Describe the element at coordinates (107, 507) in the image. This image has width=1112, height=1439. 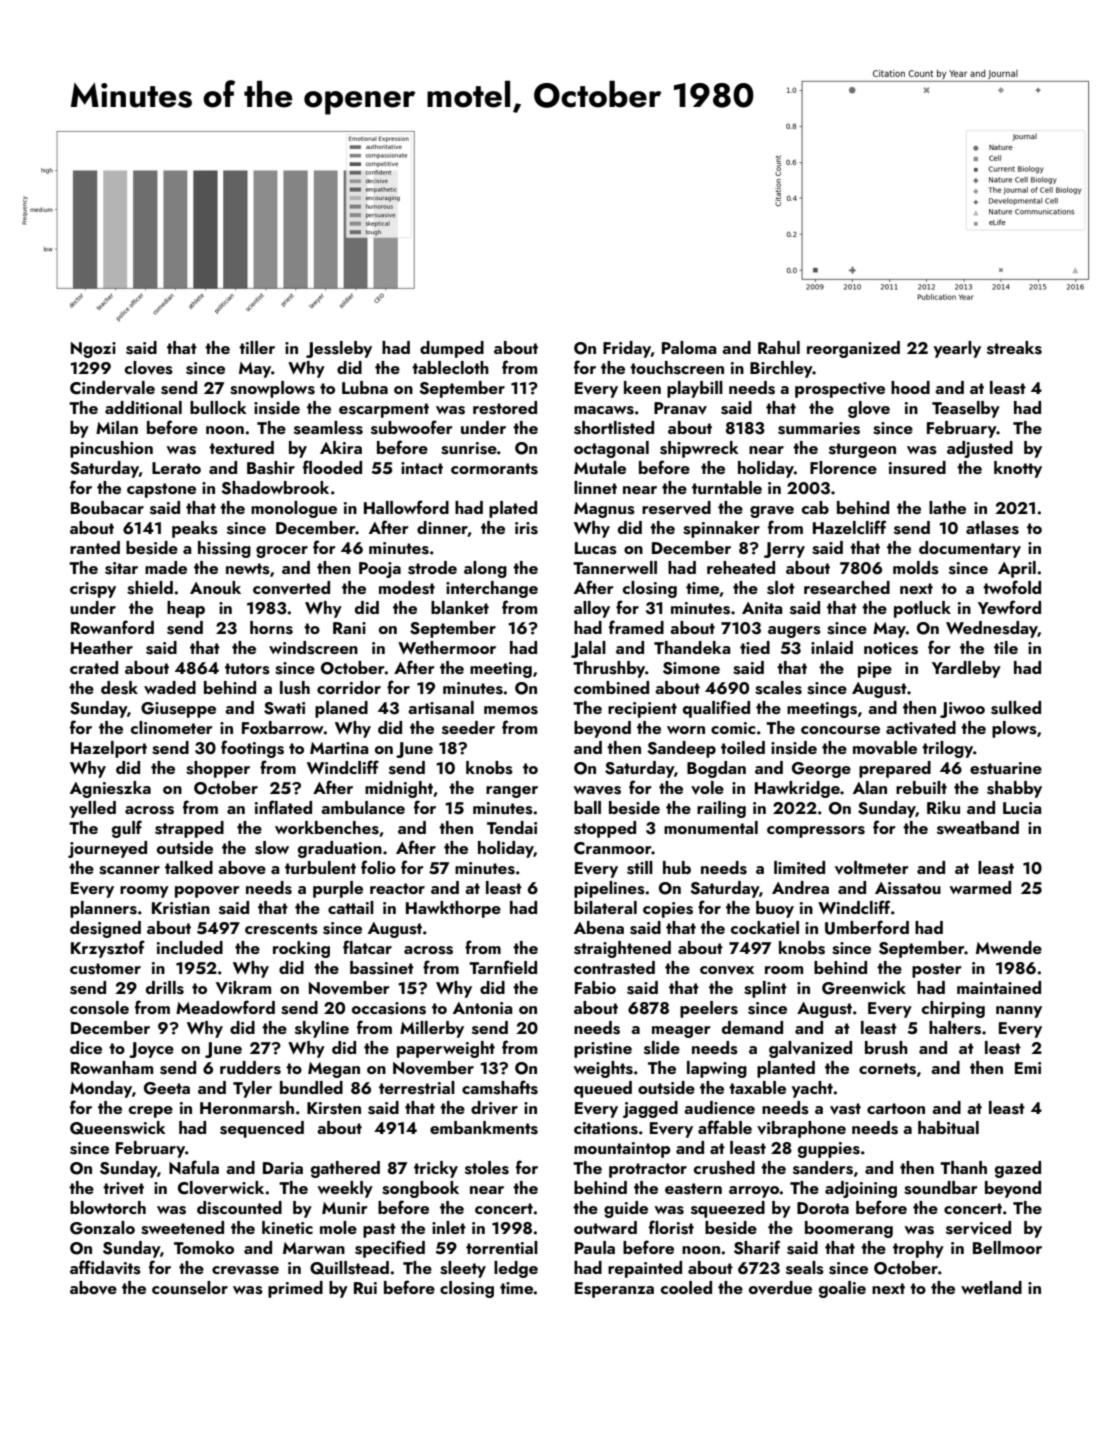
I see `Boubacar` at that location.
